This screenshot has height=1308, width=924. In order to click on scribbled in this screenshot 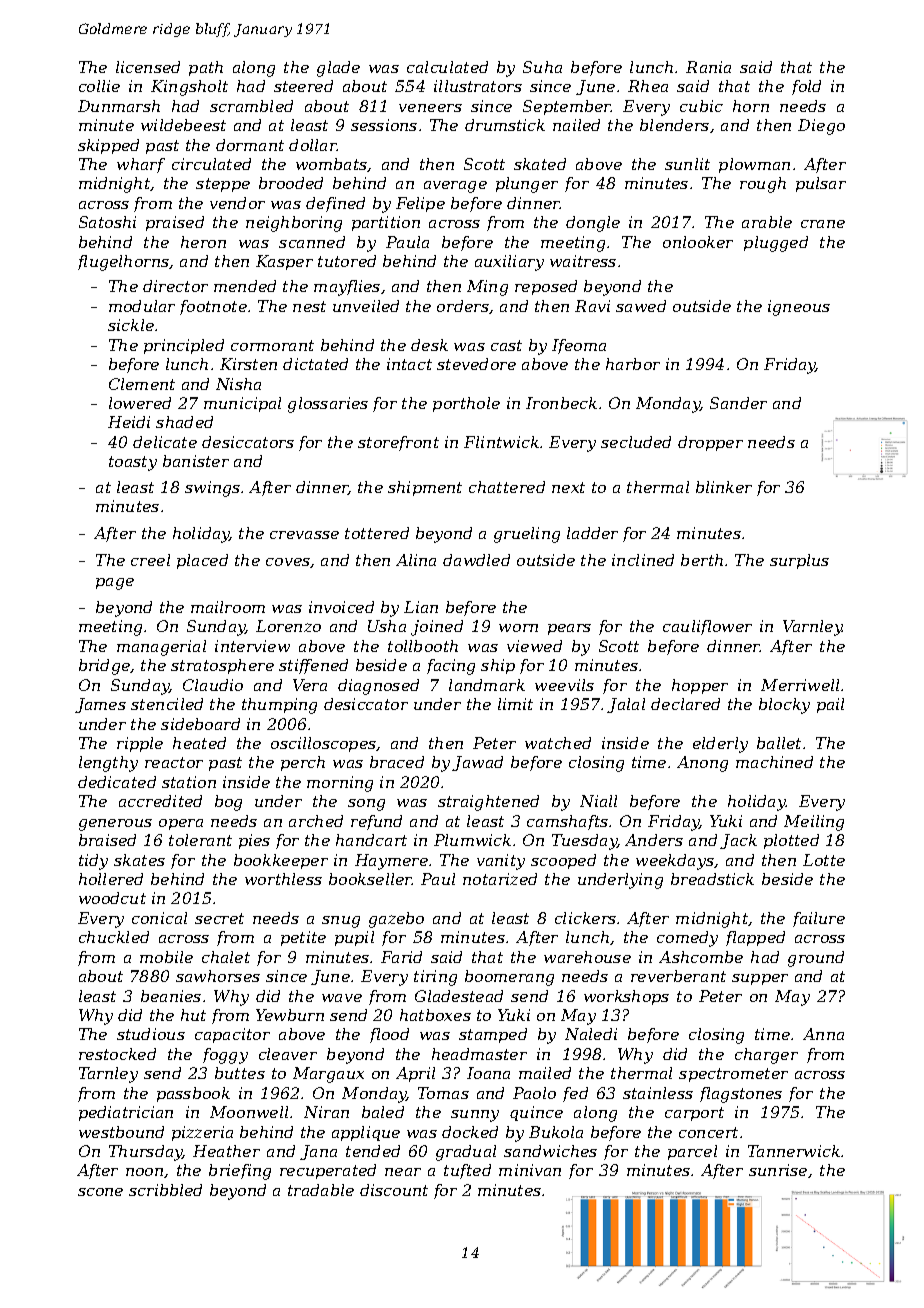, I will do `click(165, 1190)`.
